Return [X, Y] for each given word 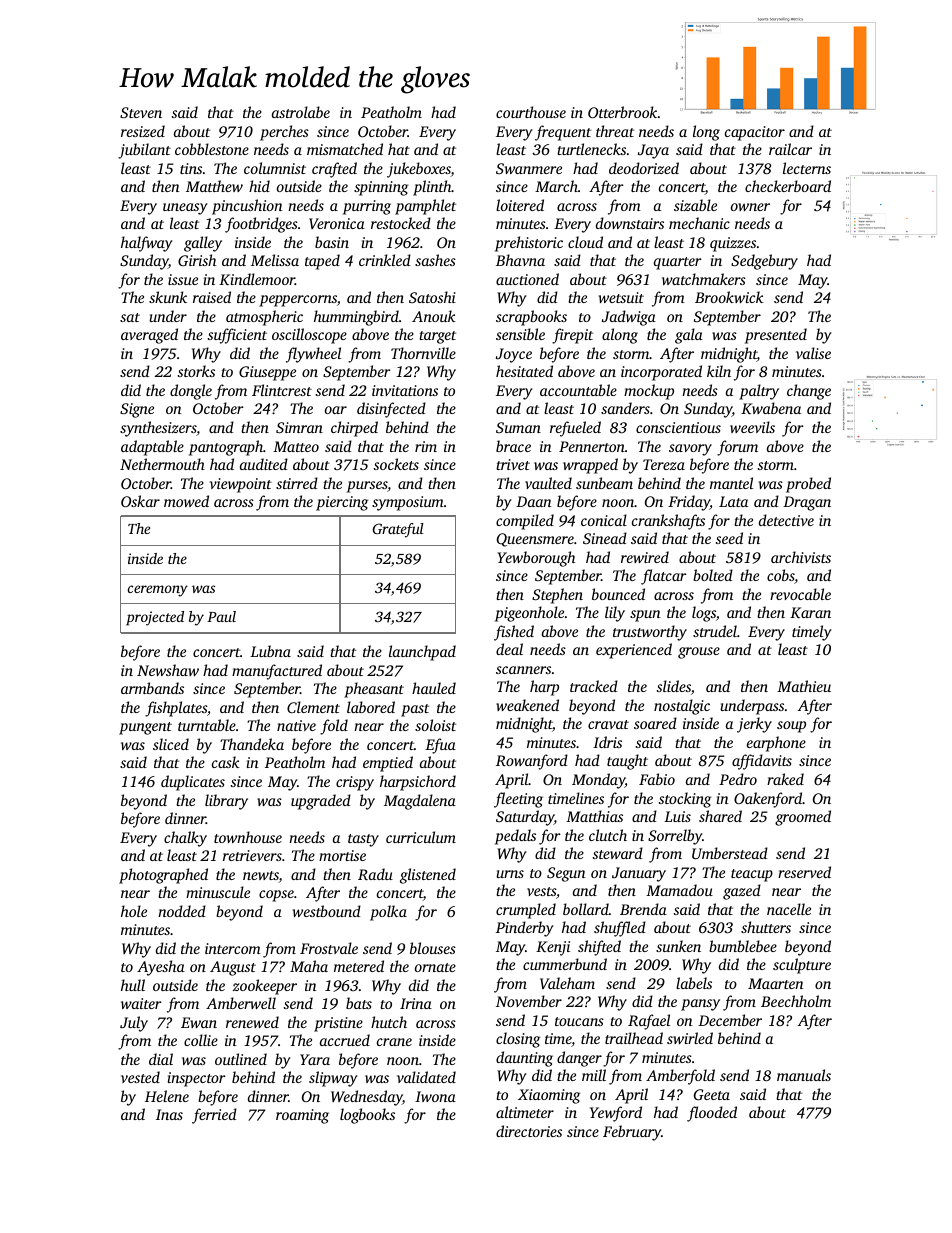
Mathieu [804, 686]
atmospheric [264, 318]
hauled [434, 688]
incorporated [661, 373]
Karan [810, 612]
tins [191, 168]
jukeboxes [419, 170]
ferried [214, 1116]
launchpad [422, 653]
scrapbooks [531, 318]
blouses [433, 948]
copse [276, 896]
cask [226, 762]
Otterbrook [622, 112]
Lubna [270, 651]
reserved [804, 872]
